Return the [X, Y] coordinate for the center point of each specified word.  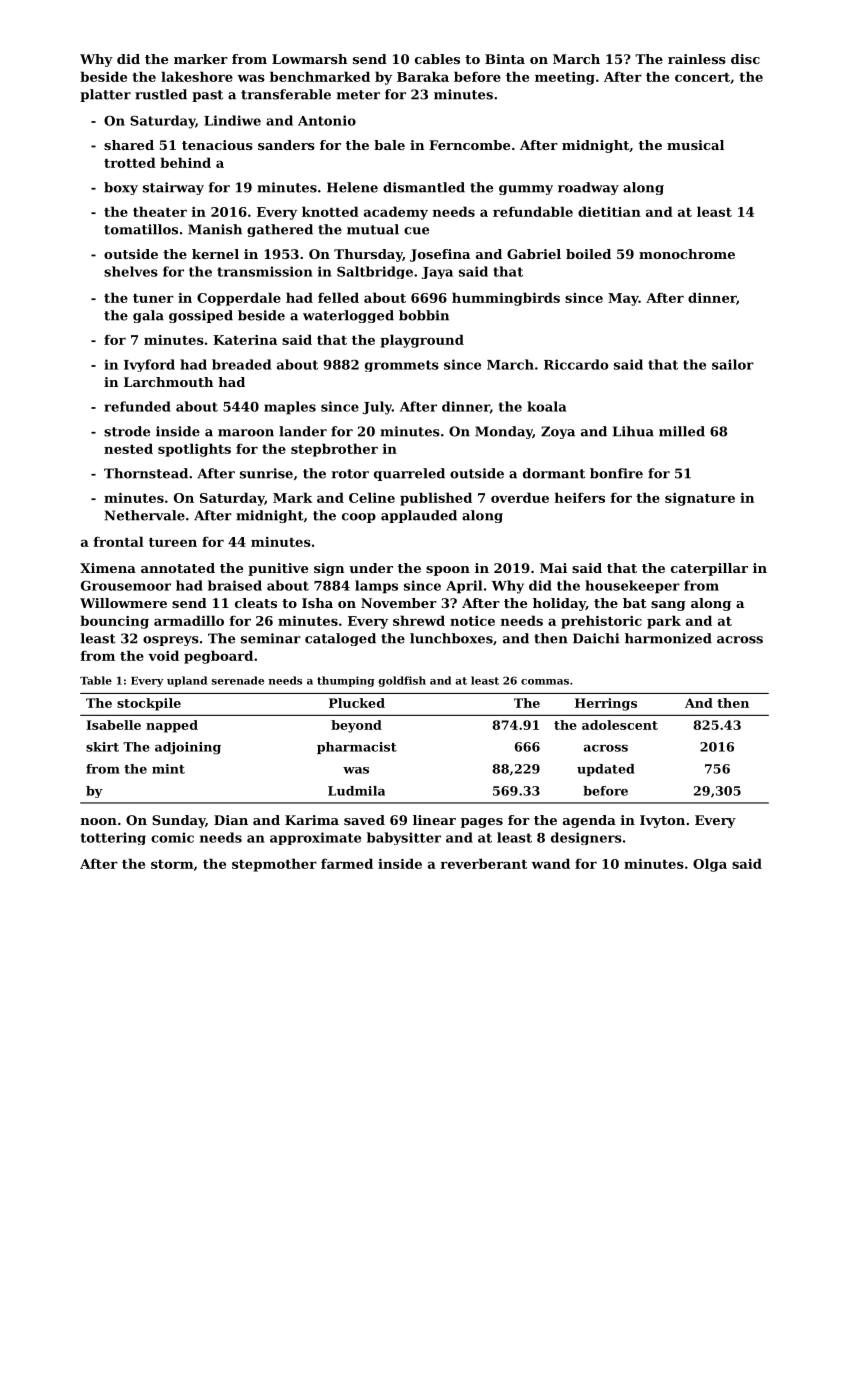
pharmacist [357, 748]
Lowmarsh [309, 59]
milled [682, 431]
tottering [113, 838]
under [371, 568]
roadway [588, 188]
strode [127, 431]
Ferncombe [469, 145]
